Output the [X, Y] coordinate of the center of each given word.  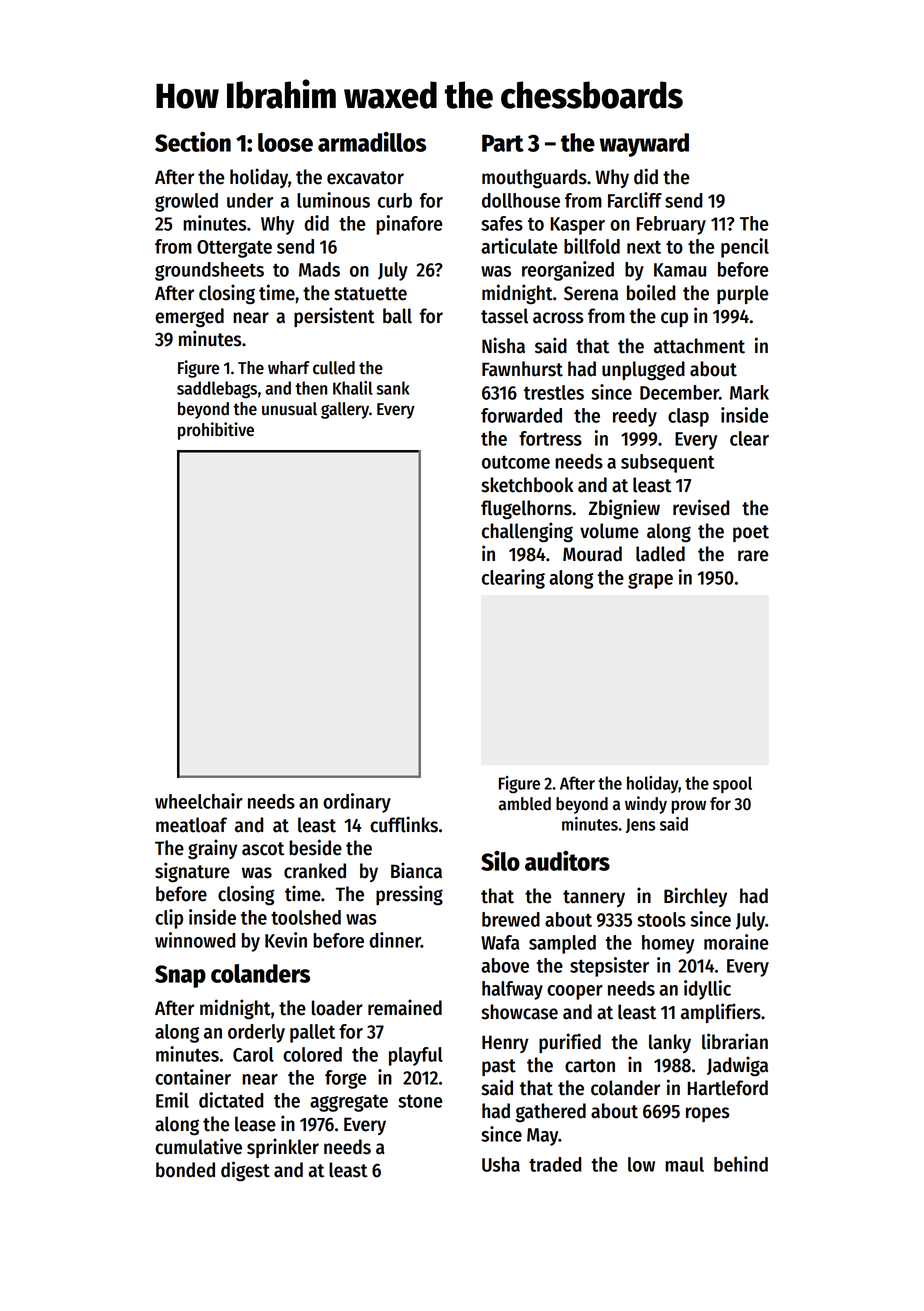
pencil [745, 248]
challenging [527, 532]
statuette [370, 294]
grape [650, 581]
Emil [172, 1100]
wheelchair [199, 801]
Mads [319, 269]
